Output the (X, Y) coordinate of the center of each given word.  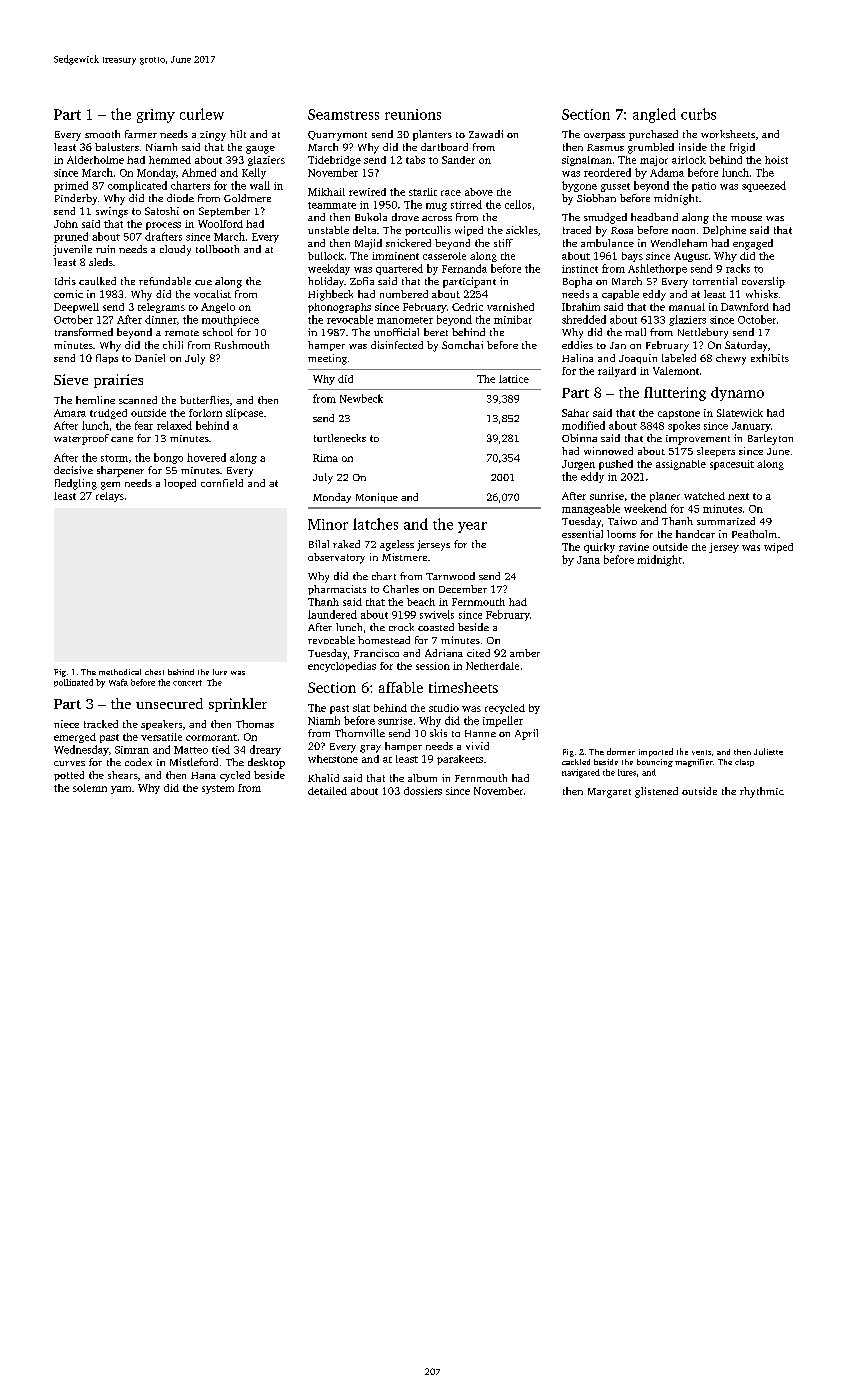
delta (364, 230)
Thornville (360, 733)
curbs (698, 114)
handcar (695, 534)
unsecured (169, 703)
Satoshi (162, 211)
